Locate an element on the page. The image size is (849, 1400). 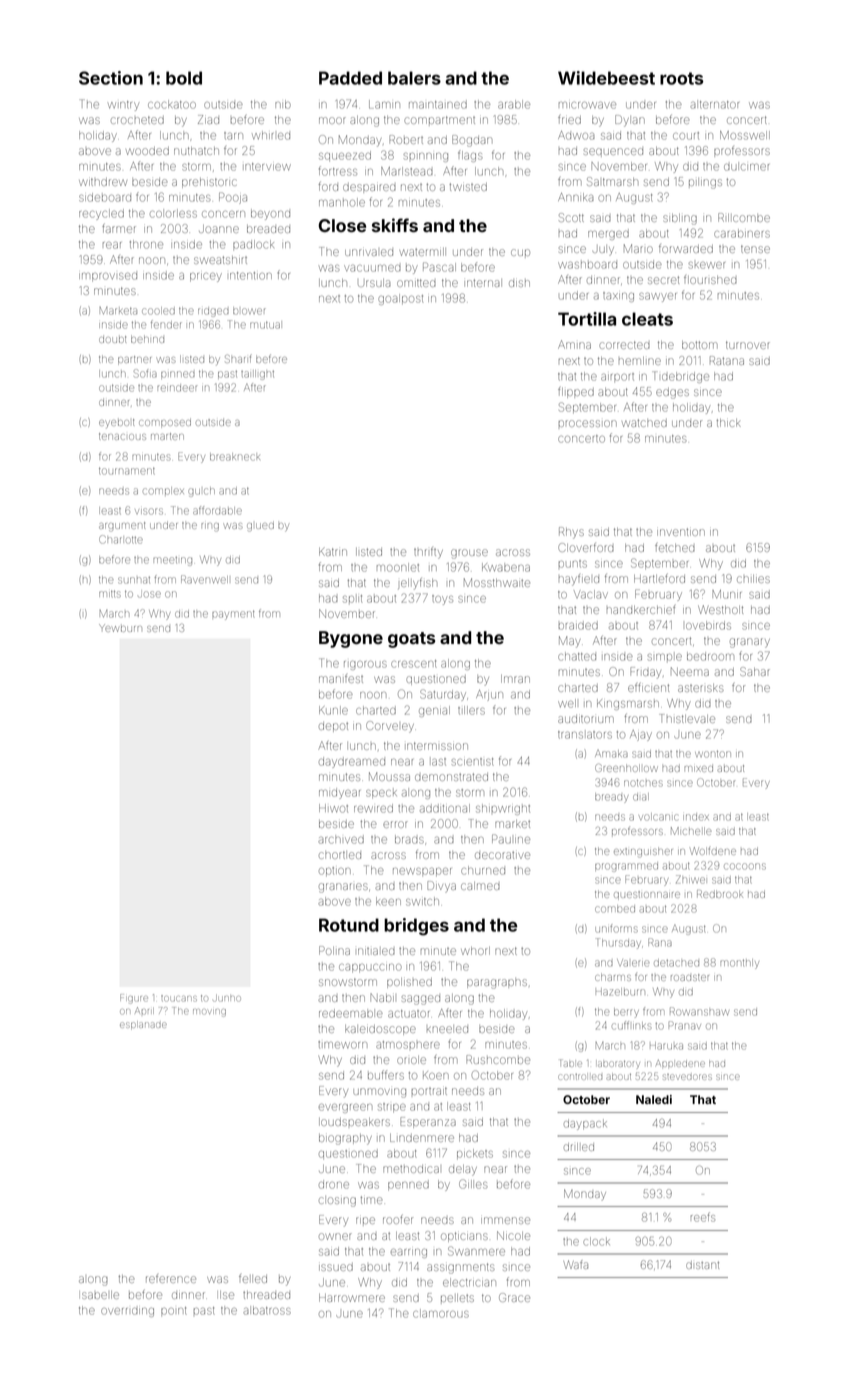
depot is located at coordinates (333, 727).
